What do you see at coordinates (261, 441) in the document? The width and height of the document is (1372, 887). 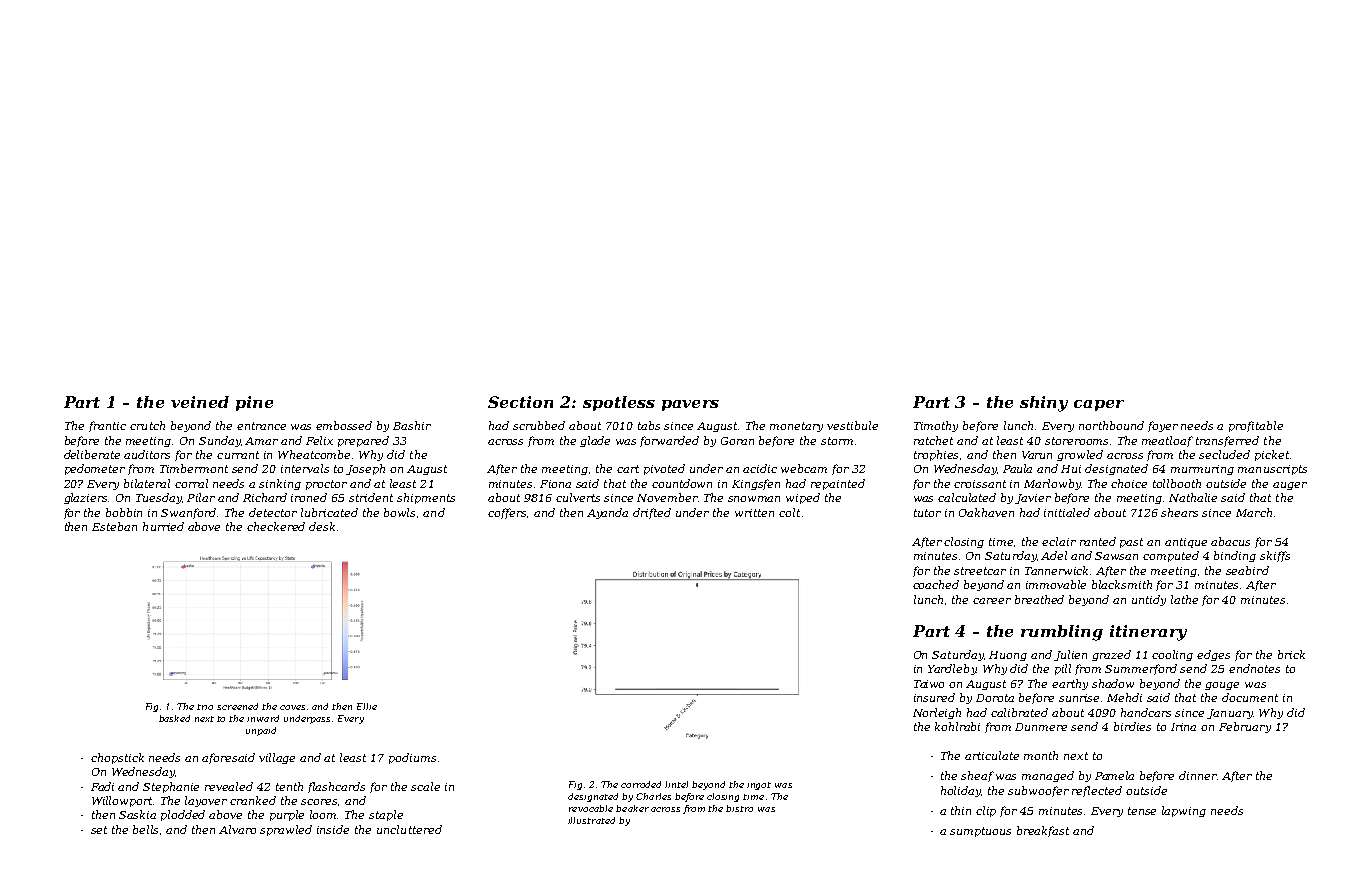 I see `Amar` at bounding box center [261, 441].
